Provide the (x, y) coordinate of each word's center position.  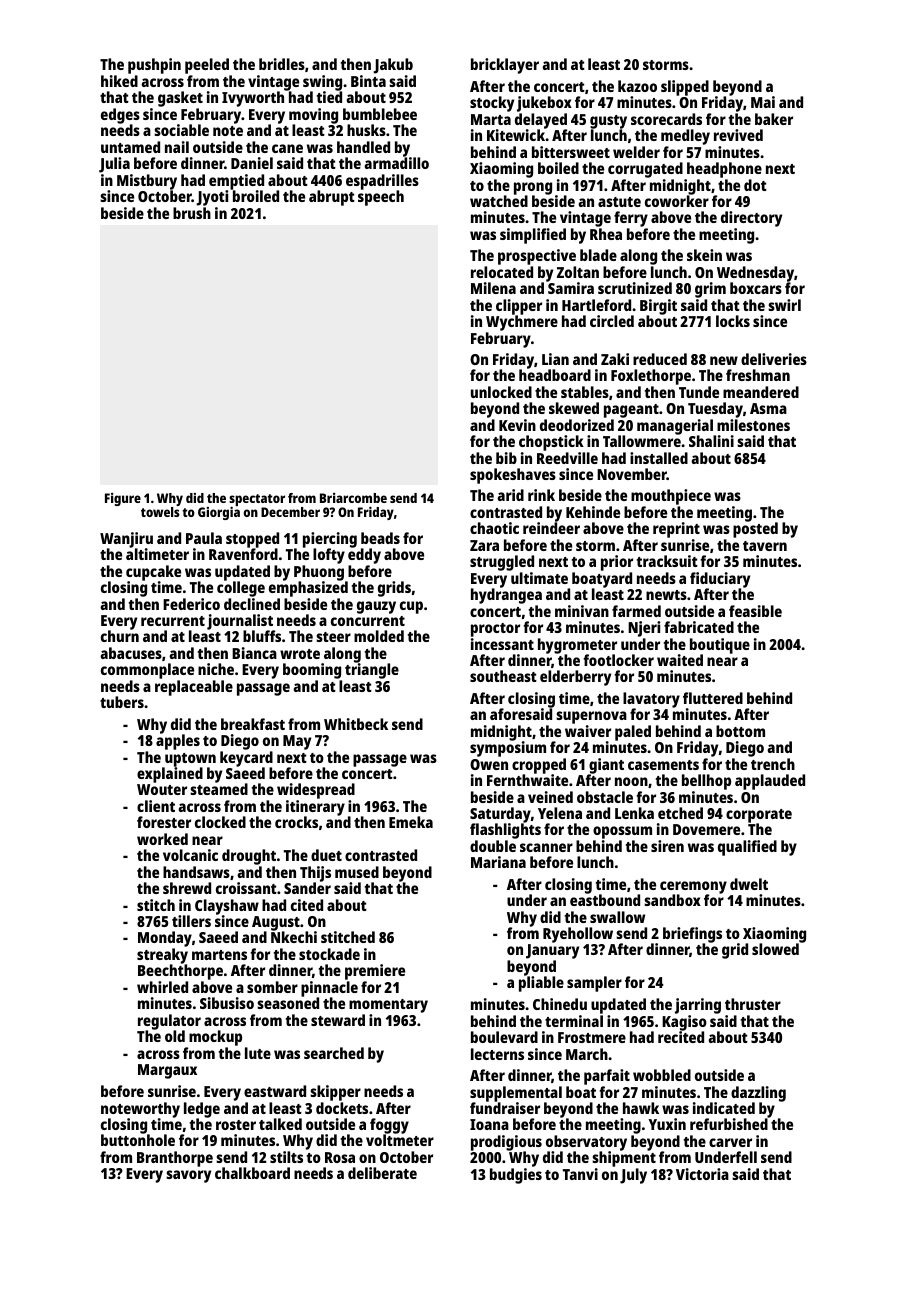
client (156, 806)
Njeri (644, 629)
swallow (617, 917)
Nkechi (294, 937)
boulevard (504, 1037)
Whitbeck (356, 724)
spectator (257, 500)
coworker (677, 201)
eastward (275, 1091)
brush (192, 213)
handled (363, 147)
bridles (282, 64)
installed (659, 458)
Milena (493, 288)
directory (751, 219)
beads (380, 538)
